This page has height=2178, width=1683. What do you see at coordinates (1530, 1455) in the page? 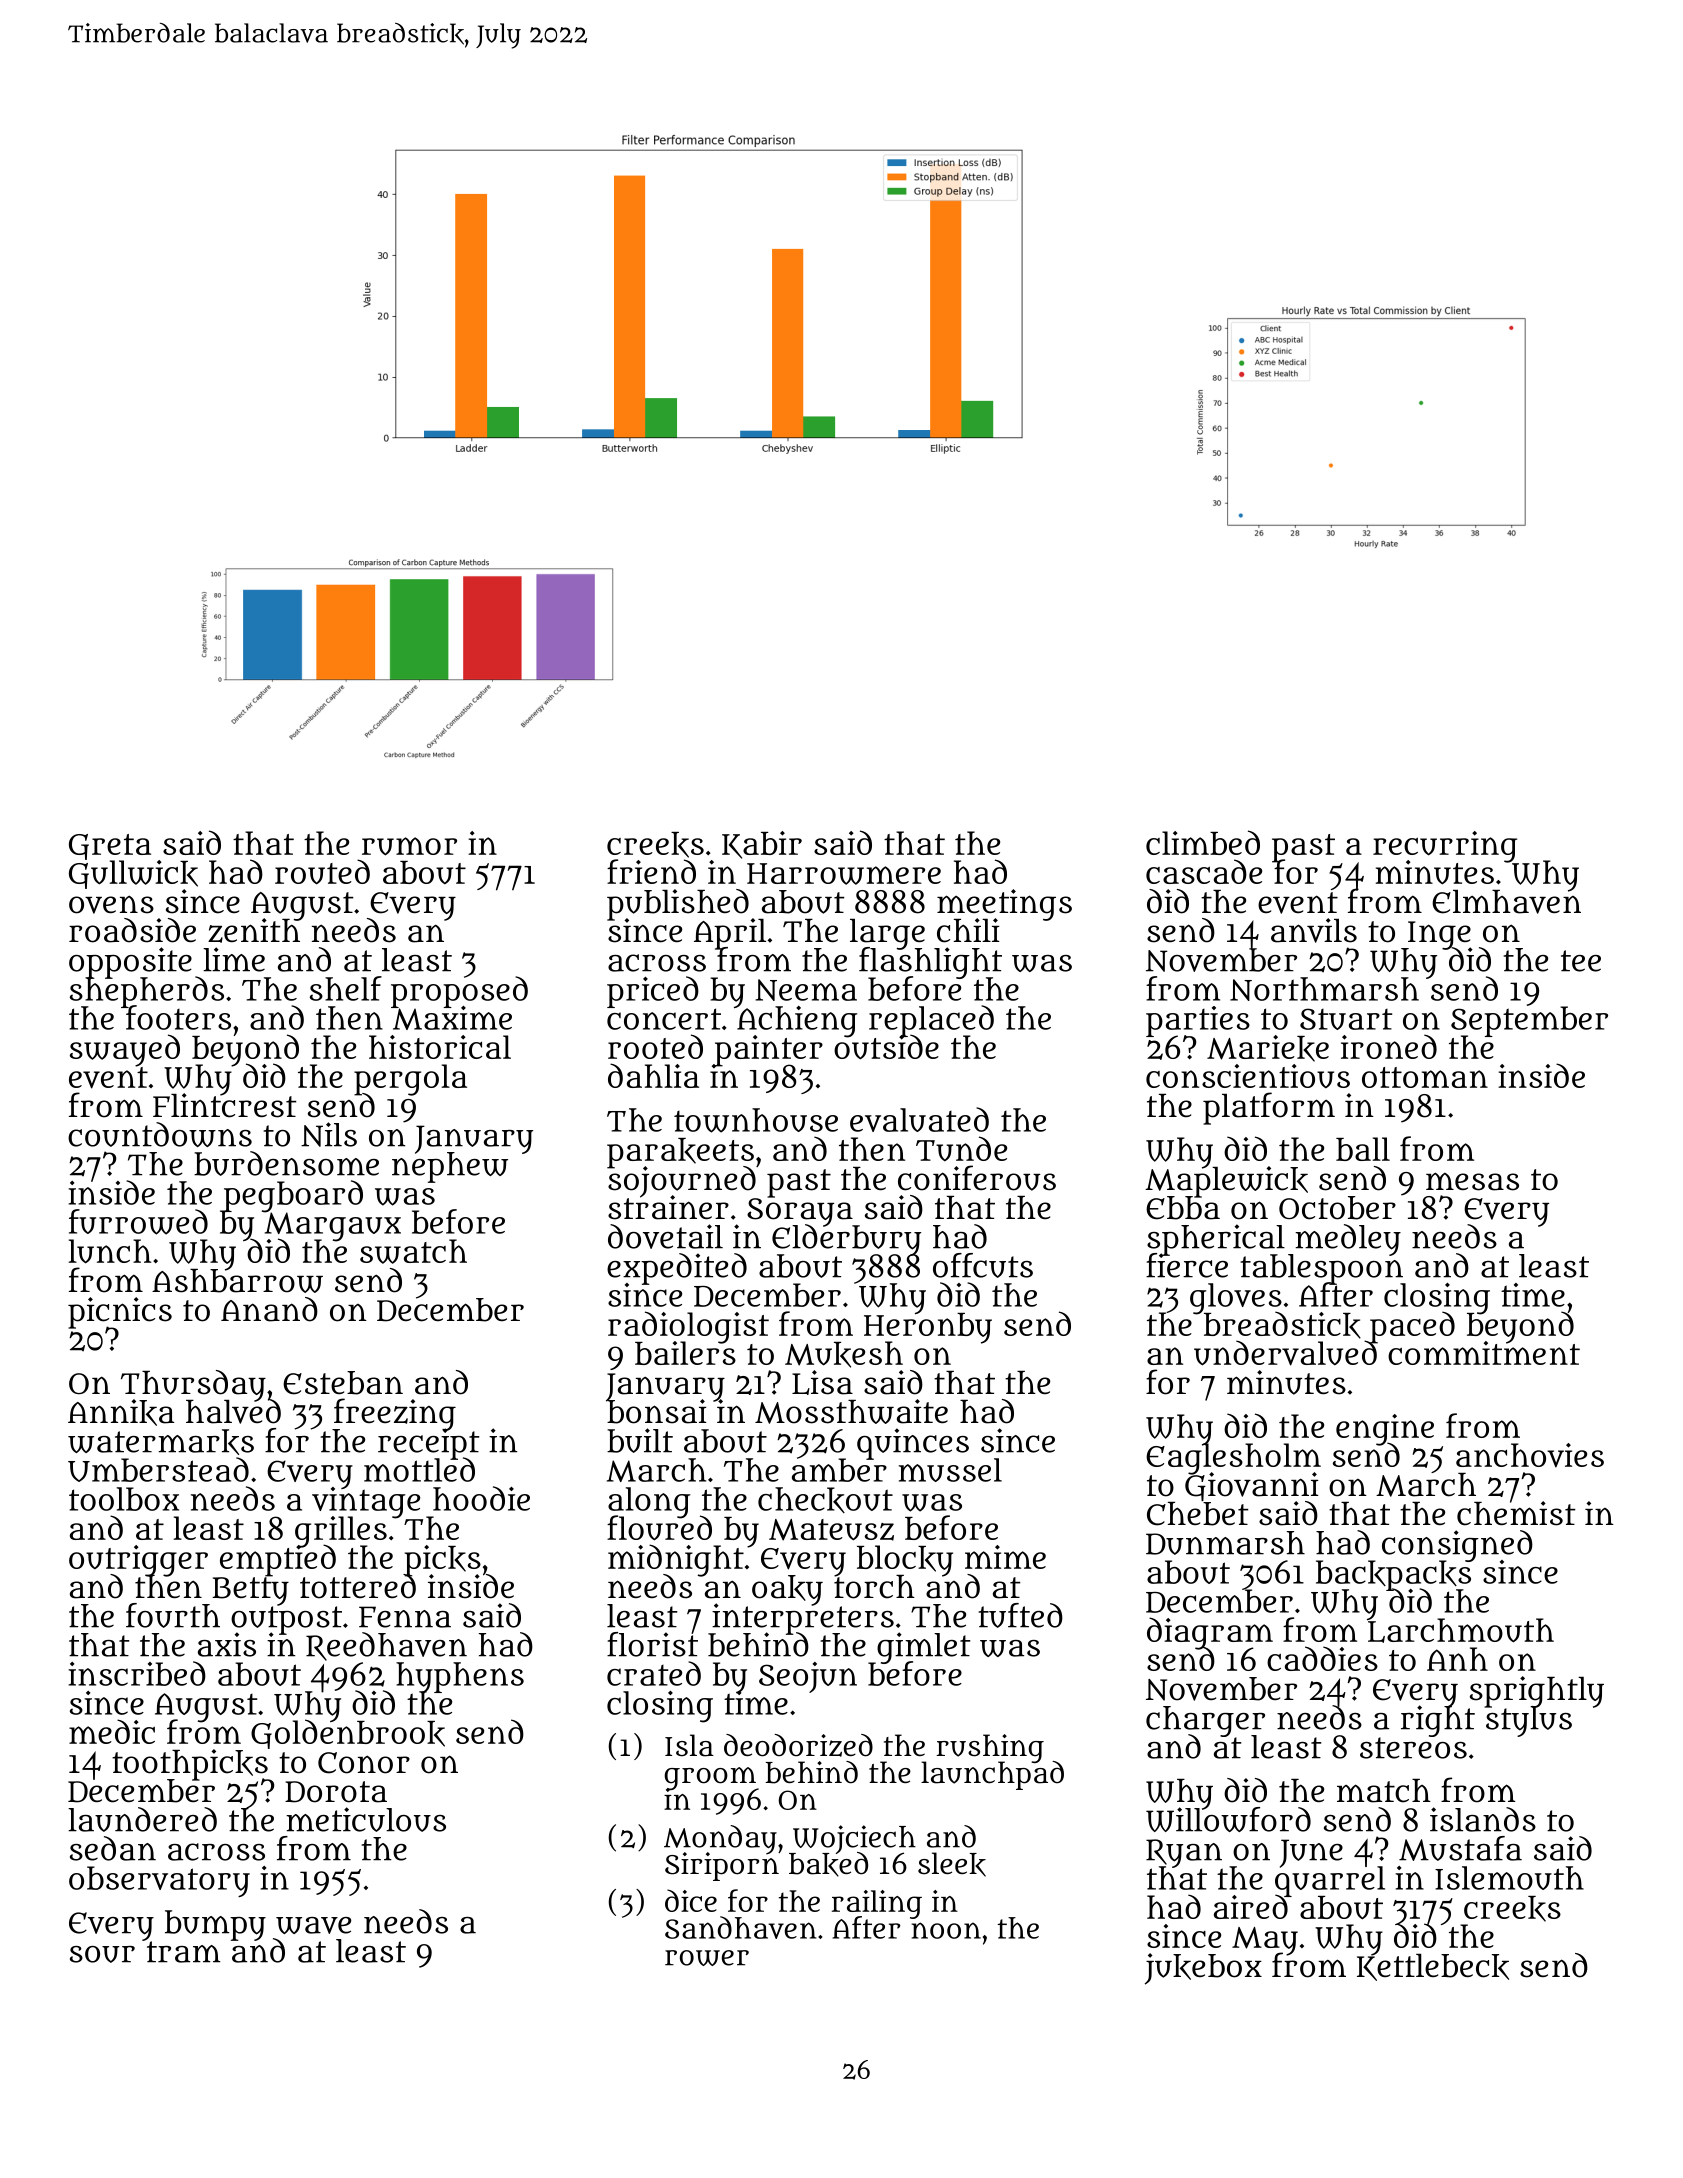
I see `anchovies` at bounding box center [1530, 1455].
